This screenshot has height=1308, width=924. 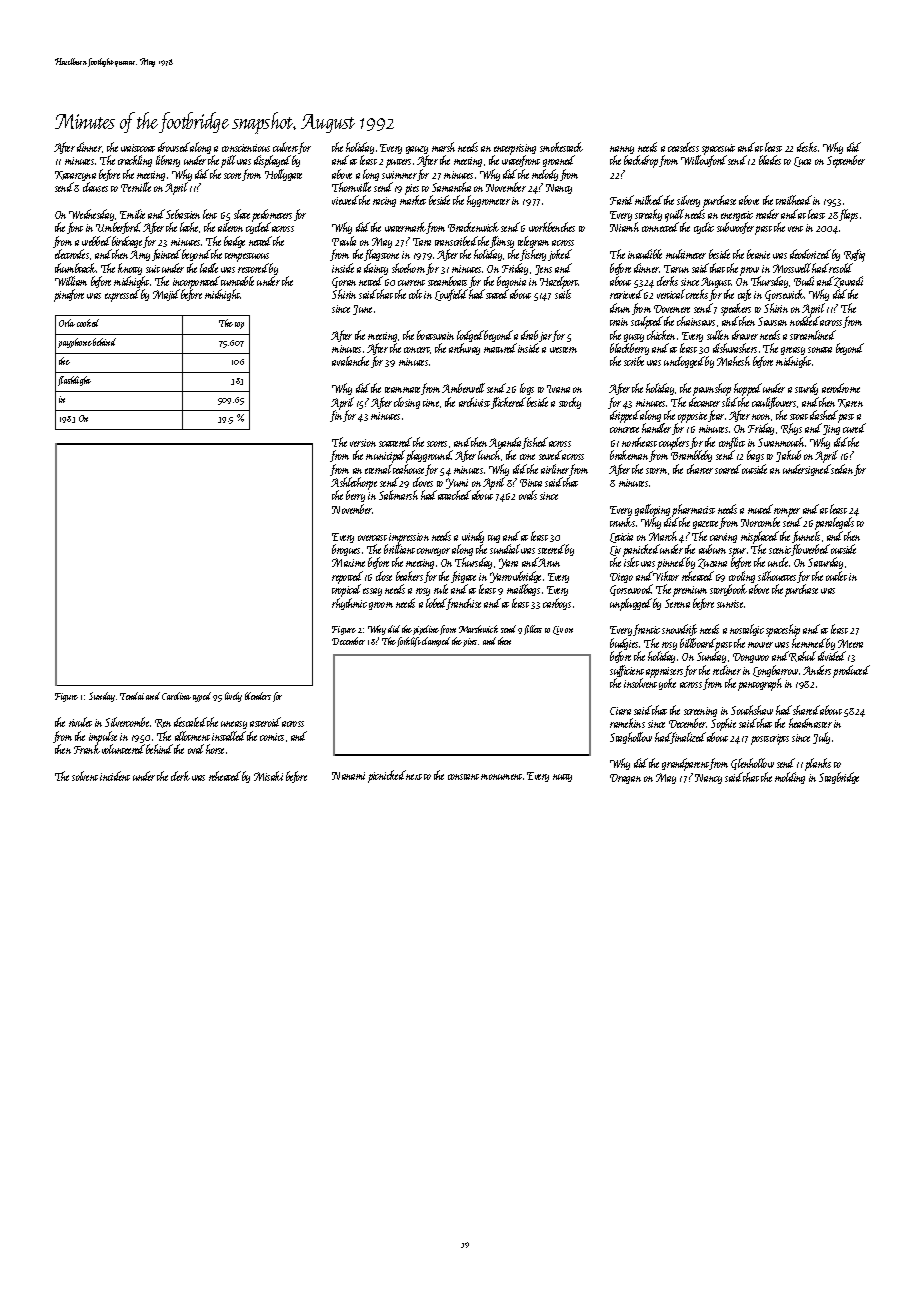 I want to click on teammate, so click(x=403, y=391).
